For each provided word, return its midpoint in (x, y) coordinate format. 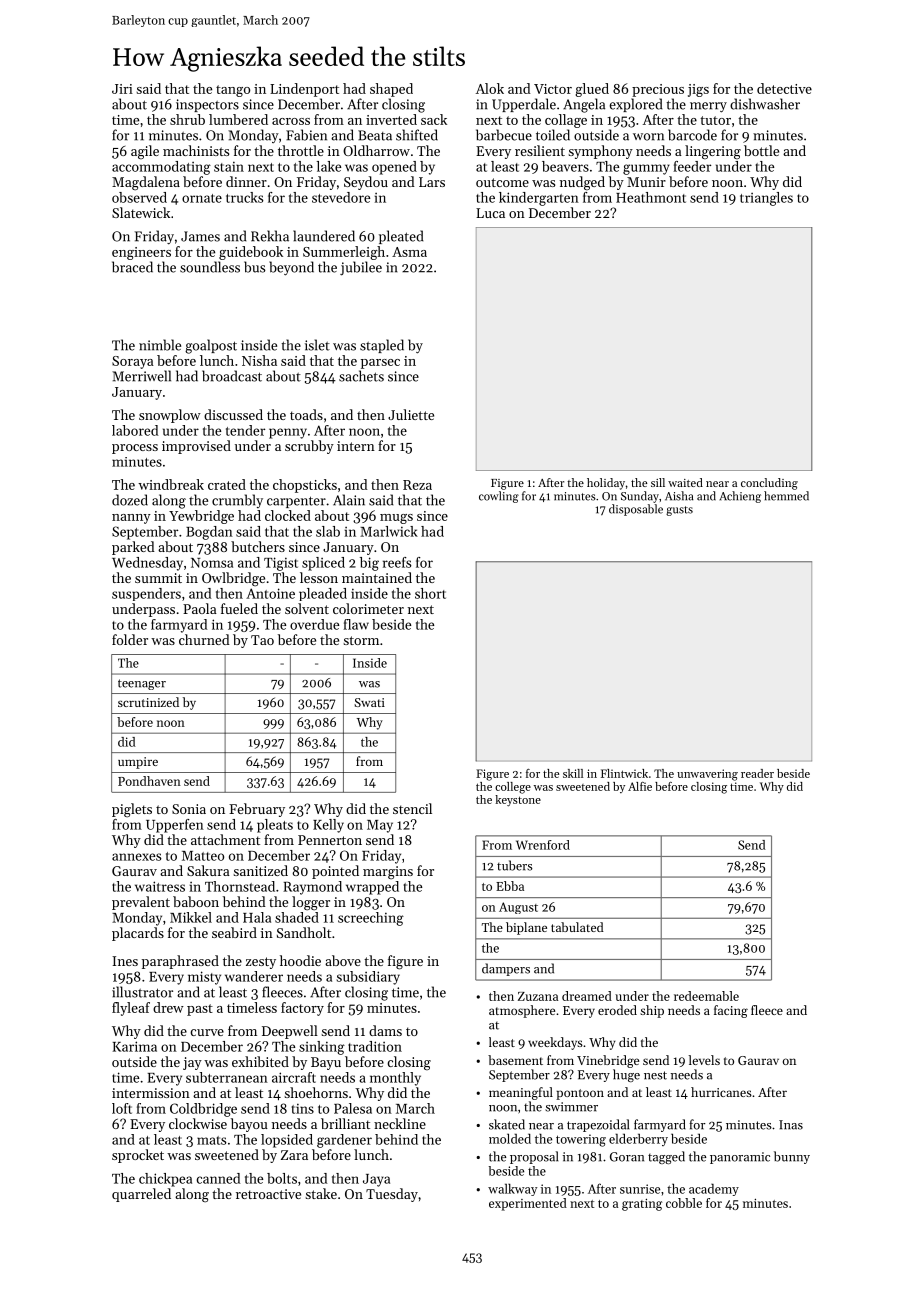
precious (658, 90)
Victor (553, 89)
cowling (499, 497)
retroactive (268, 1194)
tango (233, 91)
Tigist (281, 564)
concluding (769, 484)
